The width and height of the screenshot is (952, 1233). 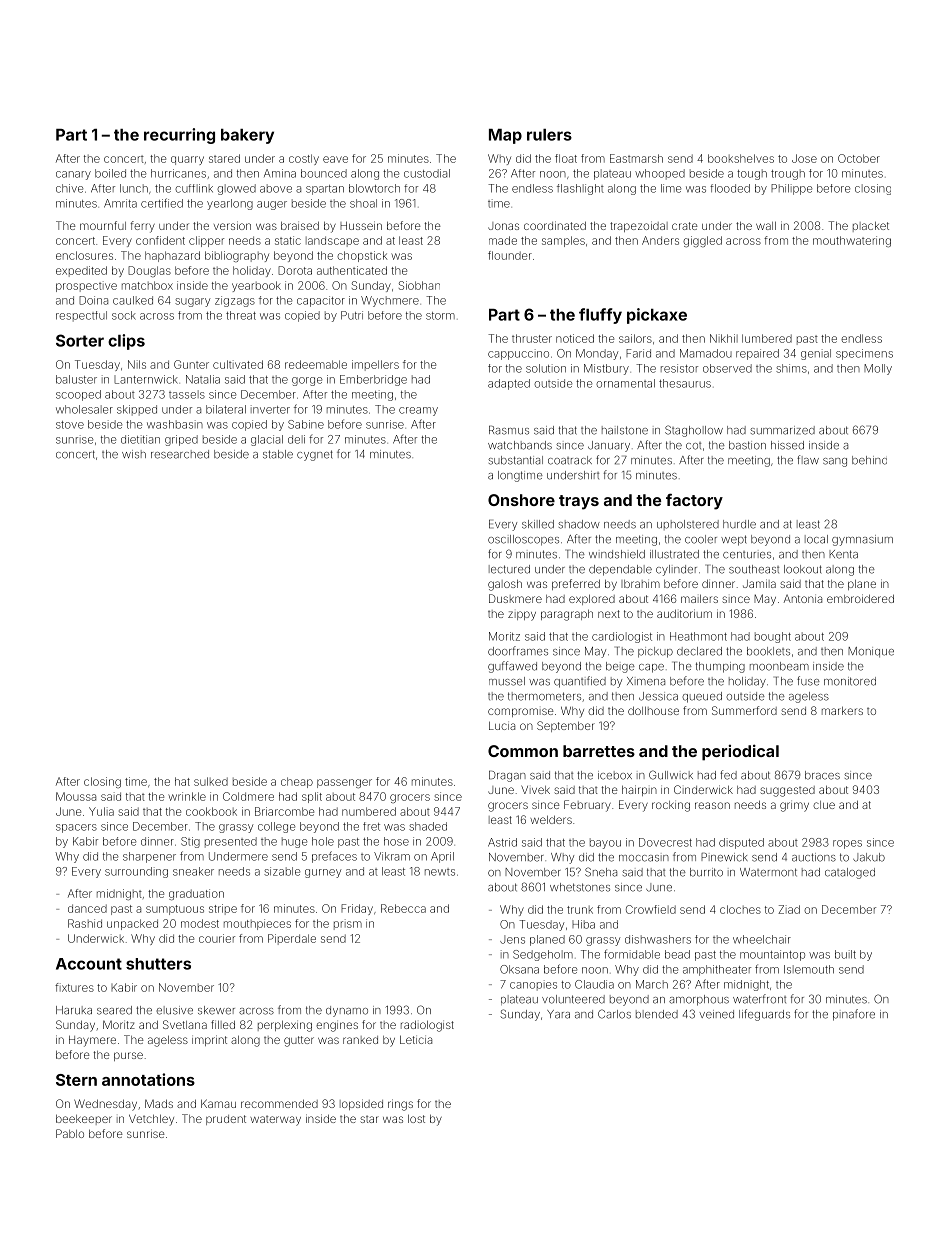 What do you see at coordinates (180, 454) in the screenshot?
I see `researched` at bounding box center [180, 454].
